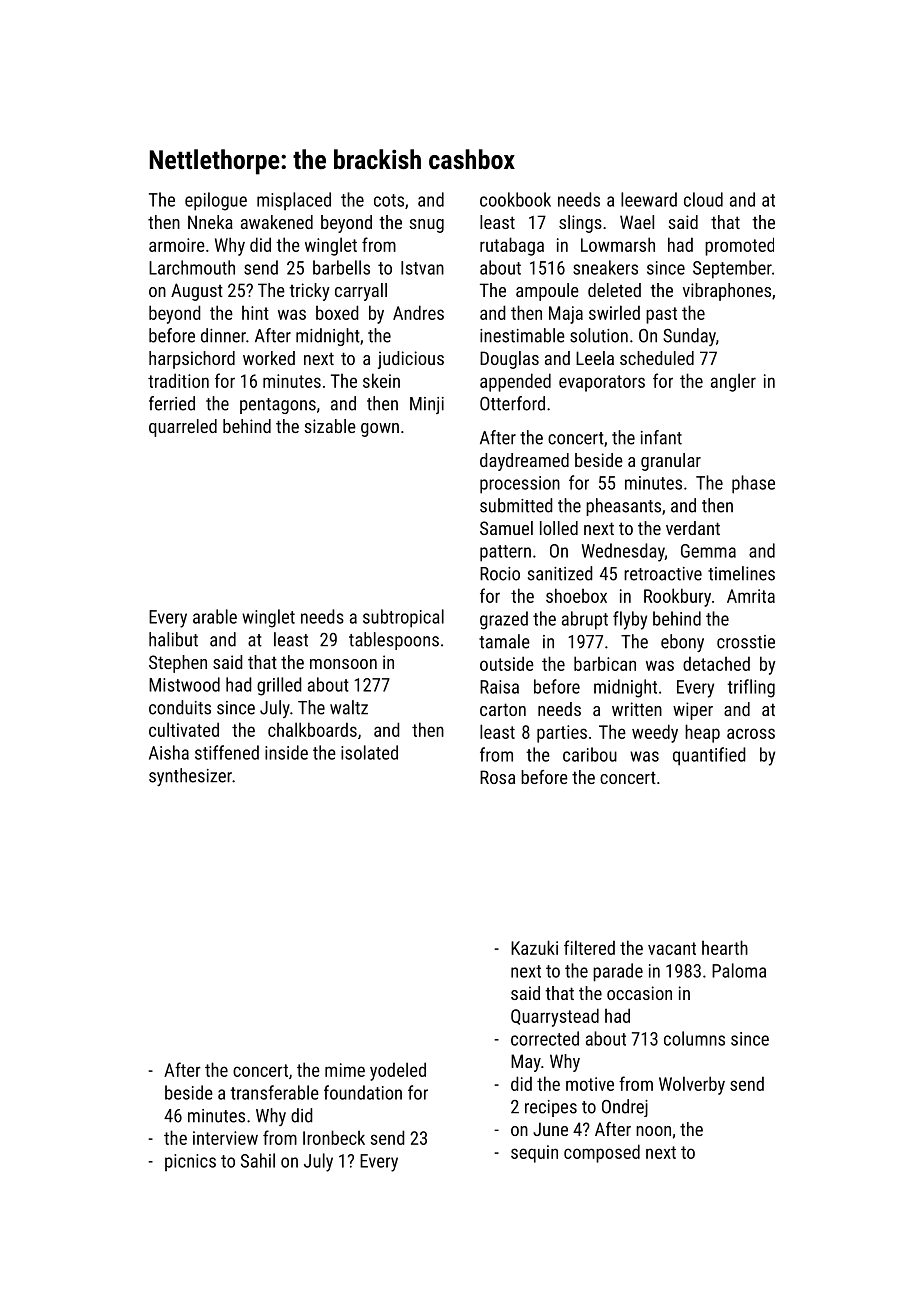 The height and width of the page is (1311, 924). Describe the element at coordinates (216, 201) in the page. I see `epilogue` at that location.
